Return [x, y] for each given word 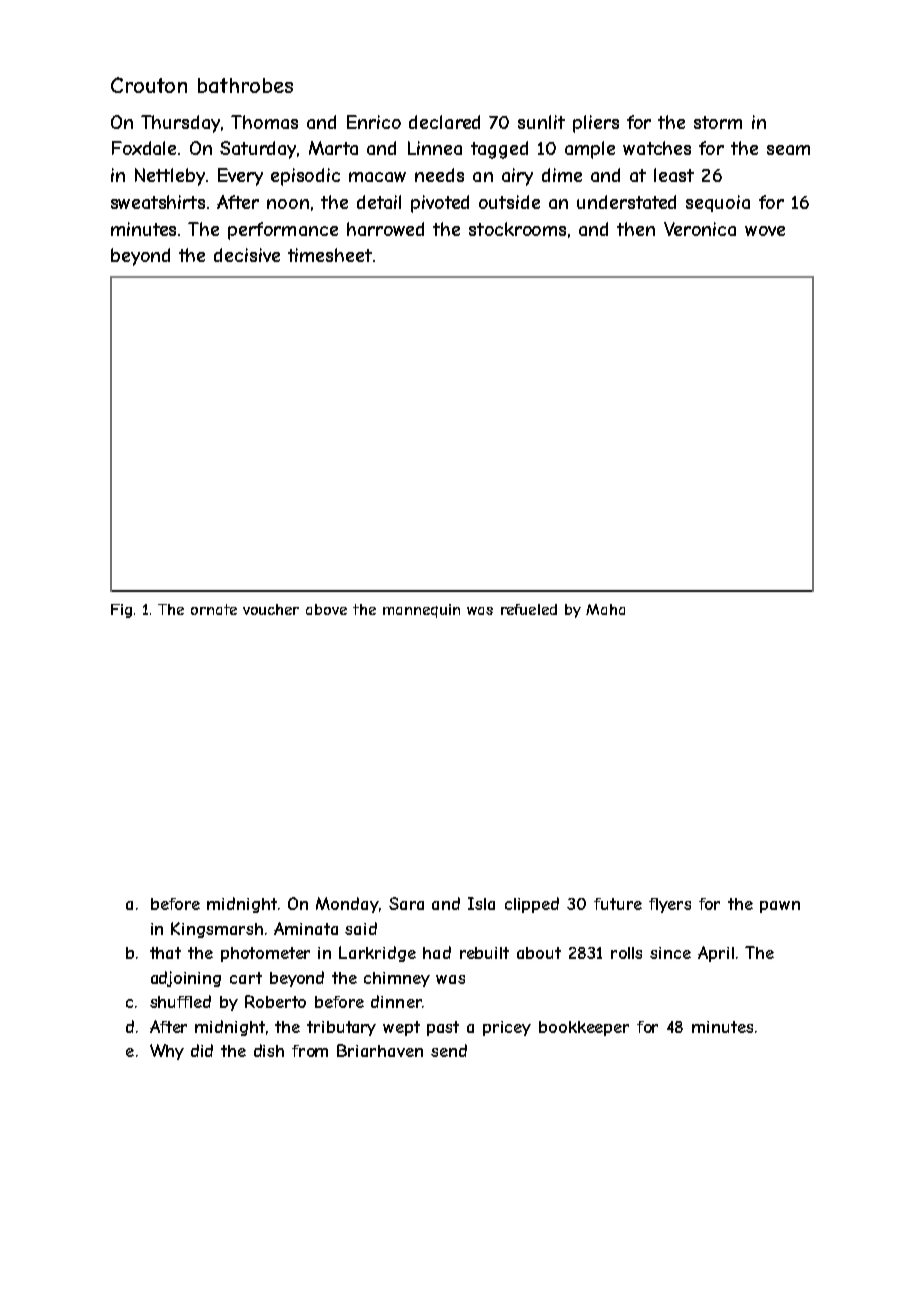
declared [444, 122]
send [449, 1050]
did [202, 1050]
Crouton [149, 85]
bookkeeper [584, 1028]
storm [718, 122]
